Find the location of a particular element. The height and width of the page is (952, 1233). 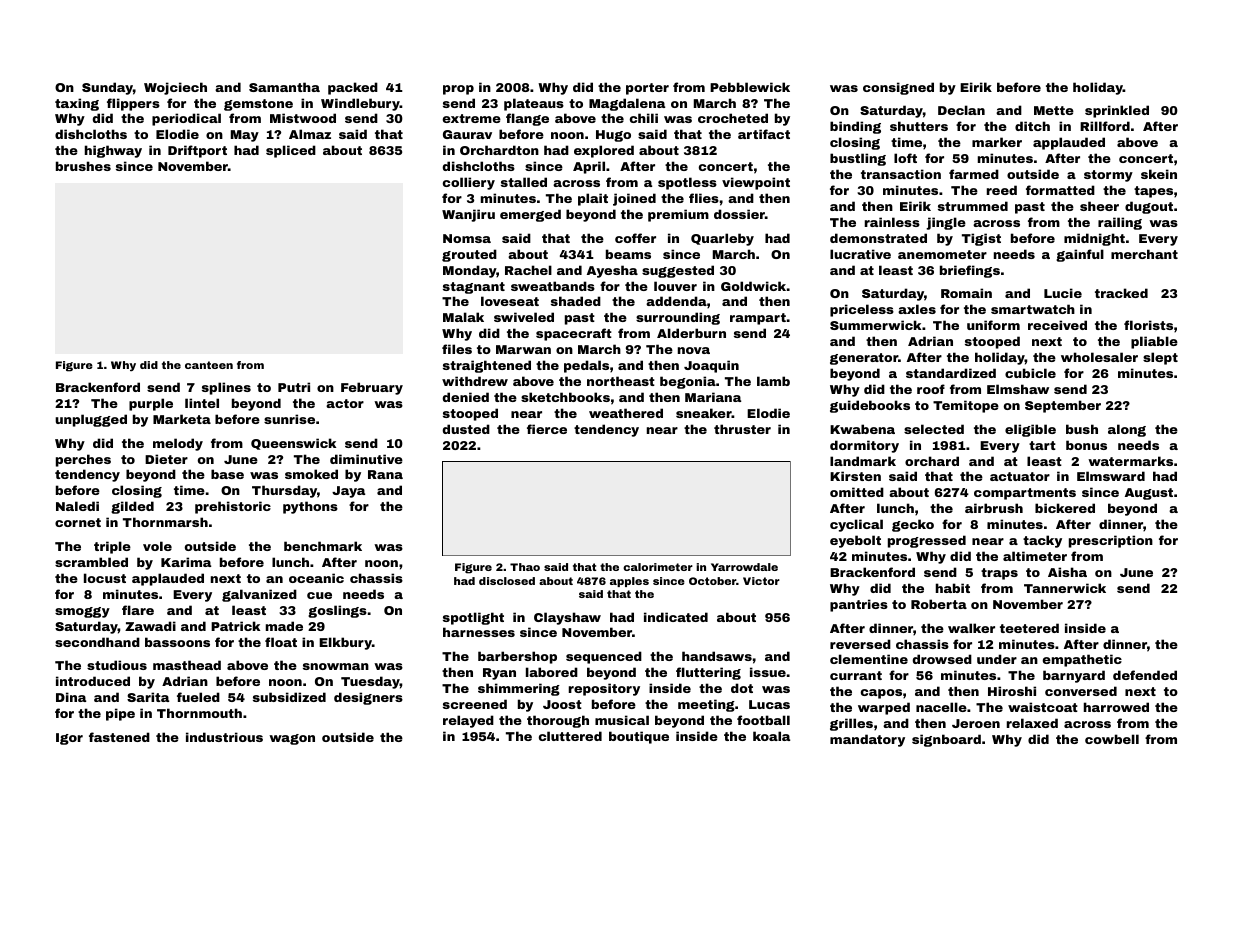

formatted is located at coordinates (1060, 190).
